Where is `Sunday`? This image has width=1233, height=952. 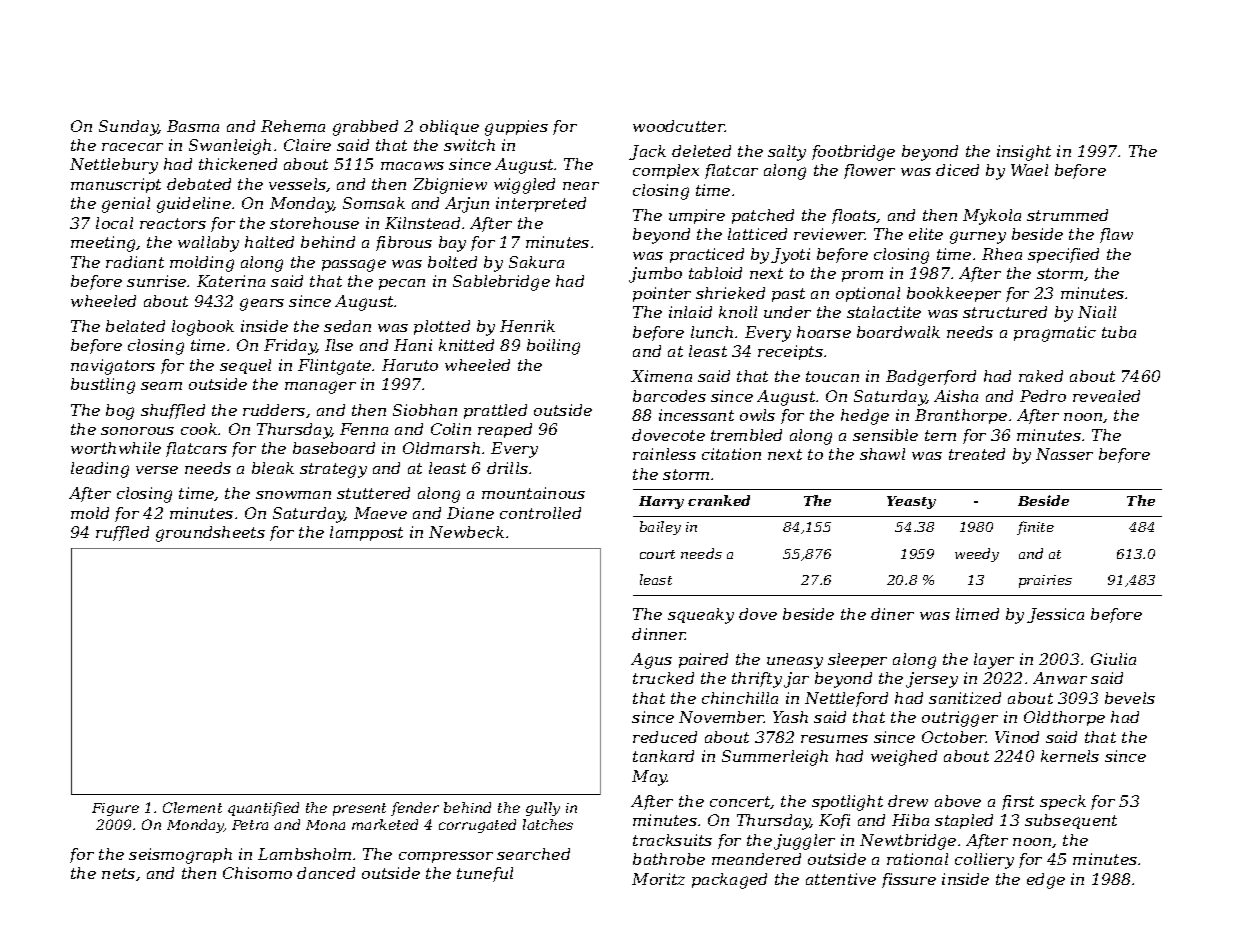 Sunday is located at coordinates (128, 128).
